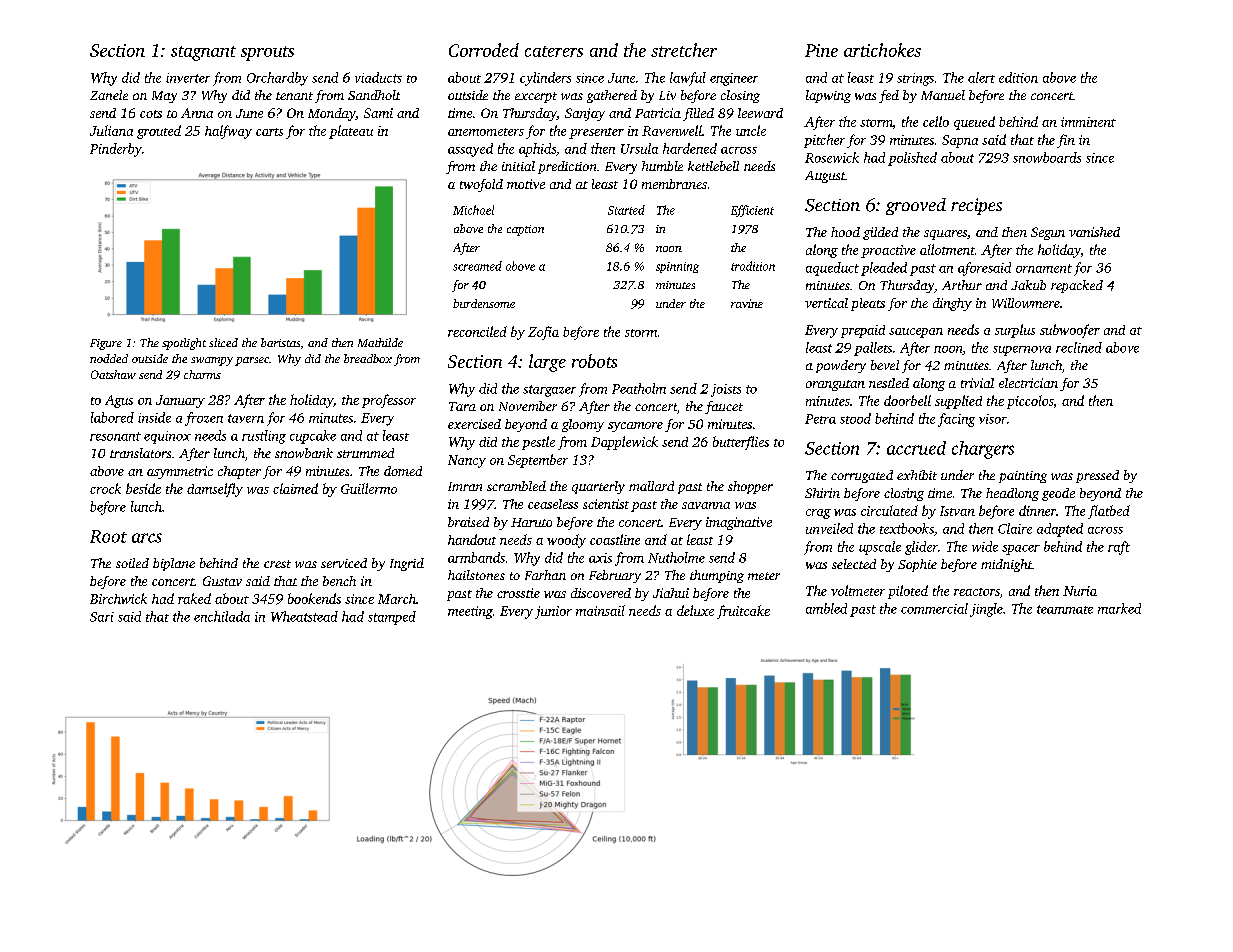 The width and height of the page is (1233, 952). What do you see at coordinates (1077, 286) in the page?
I see `repacked` at bounding box center [1077, 286].
